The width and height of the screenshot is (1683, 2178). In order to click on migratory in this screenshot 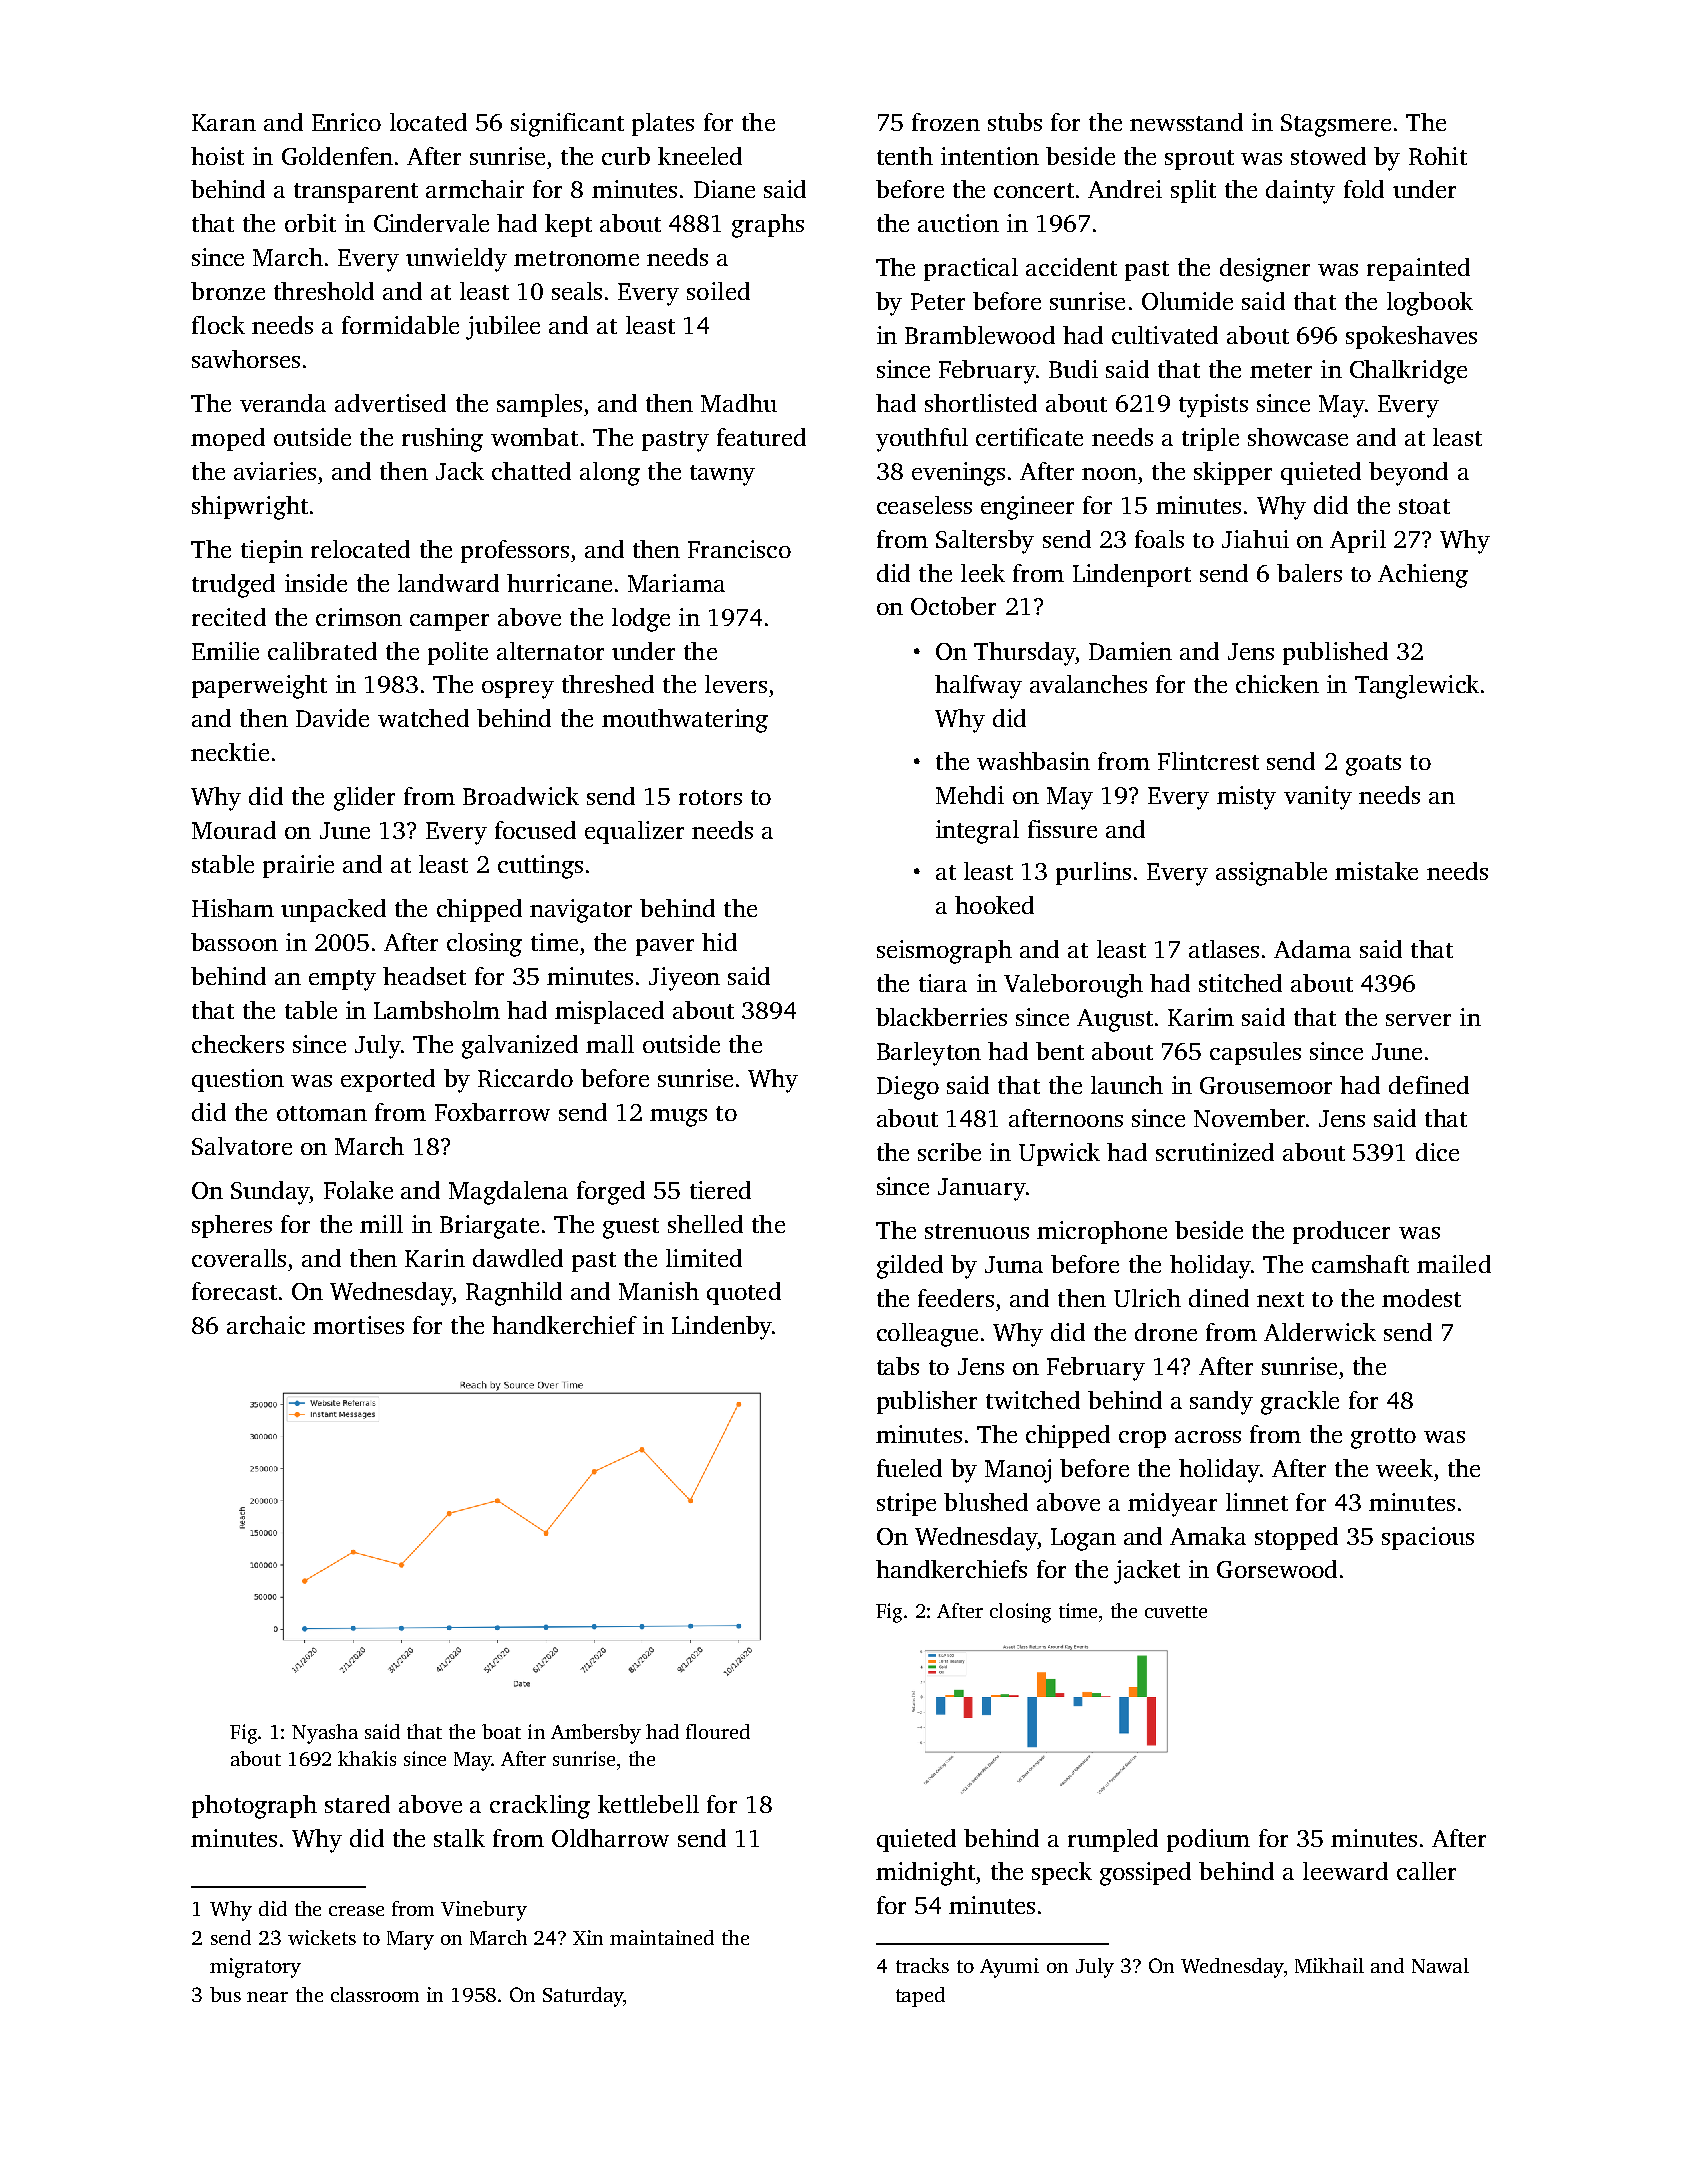, I will do `click(255, 1968)`.
